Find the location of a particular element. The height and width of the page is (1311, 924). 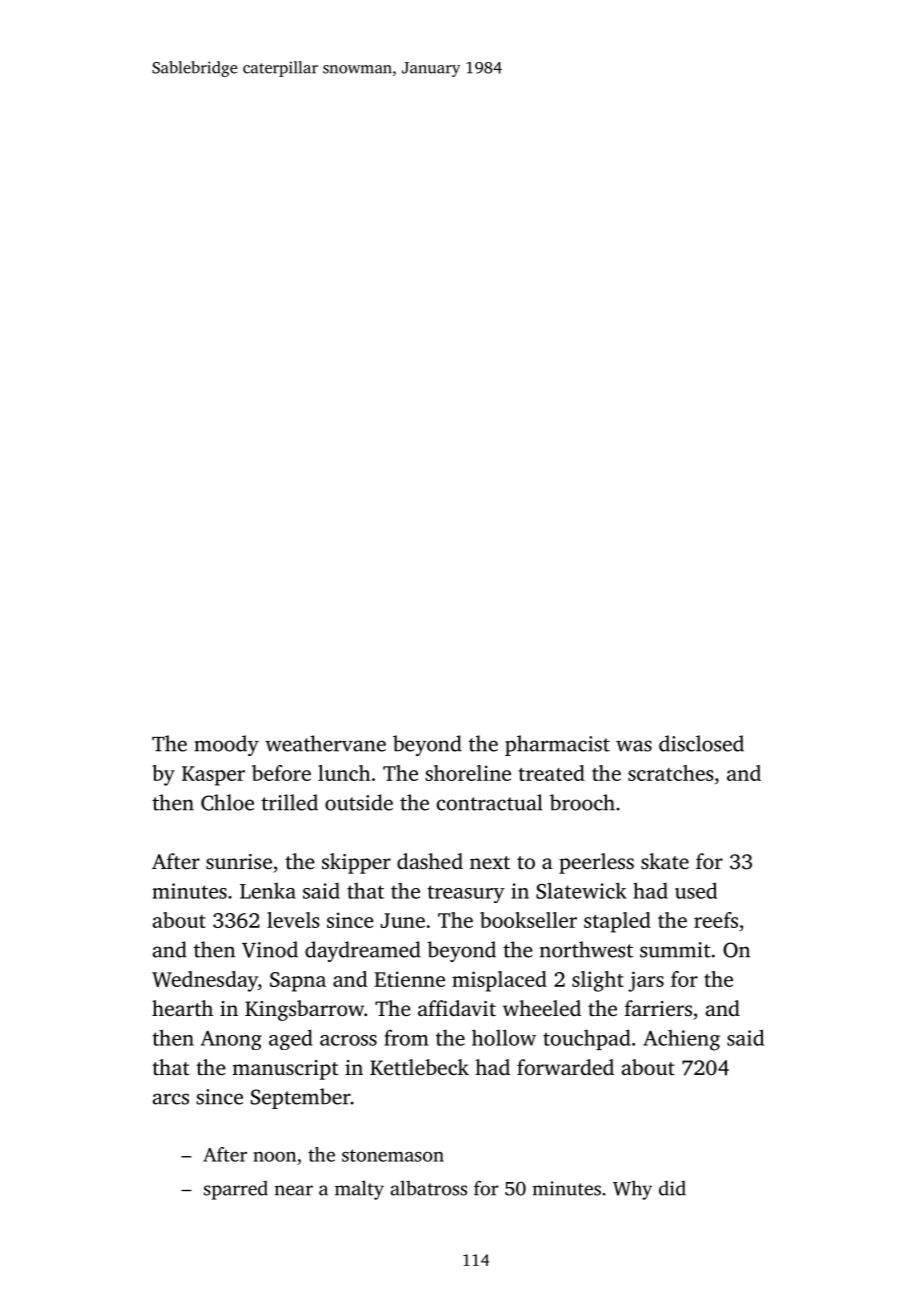

scratches is located at coordinates (671, 773).
